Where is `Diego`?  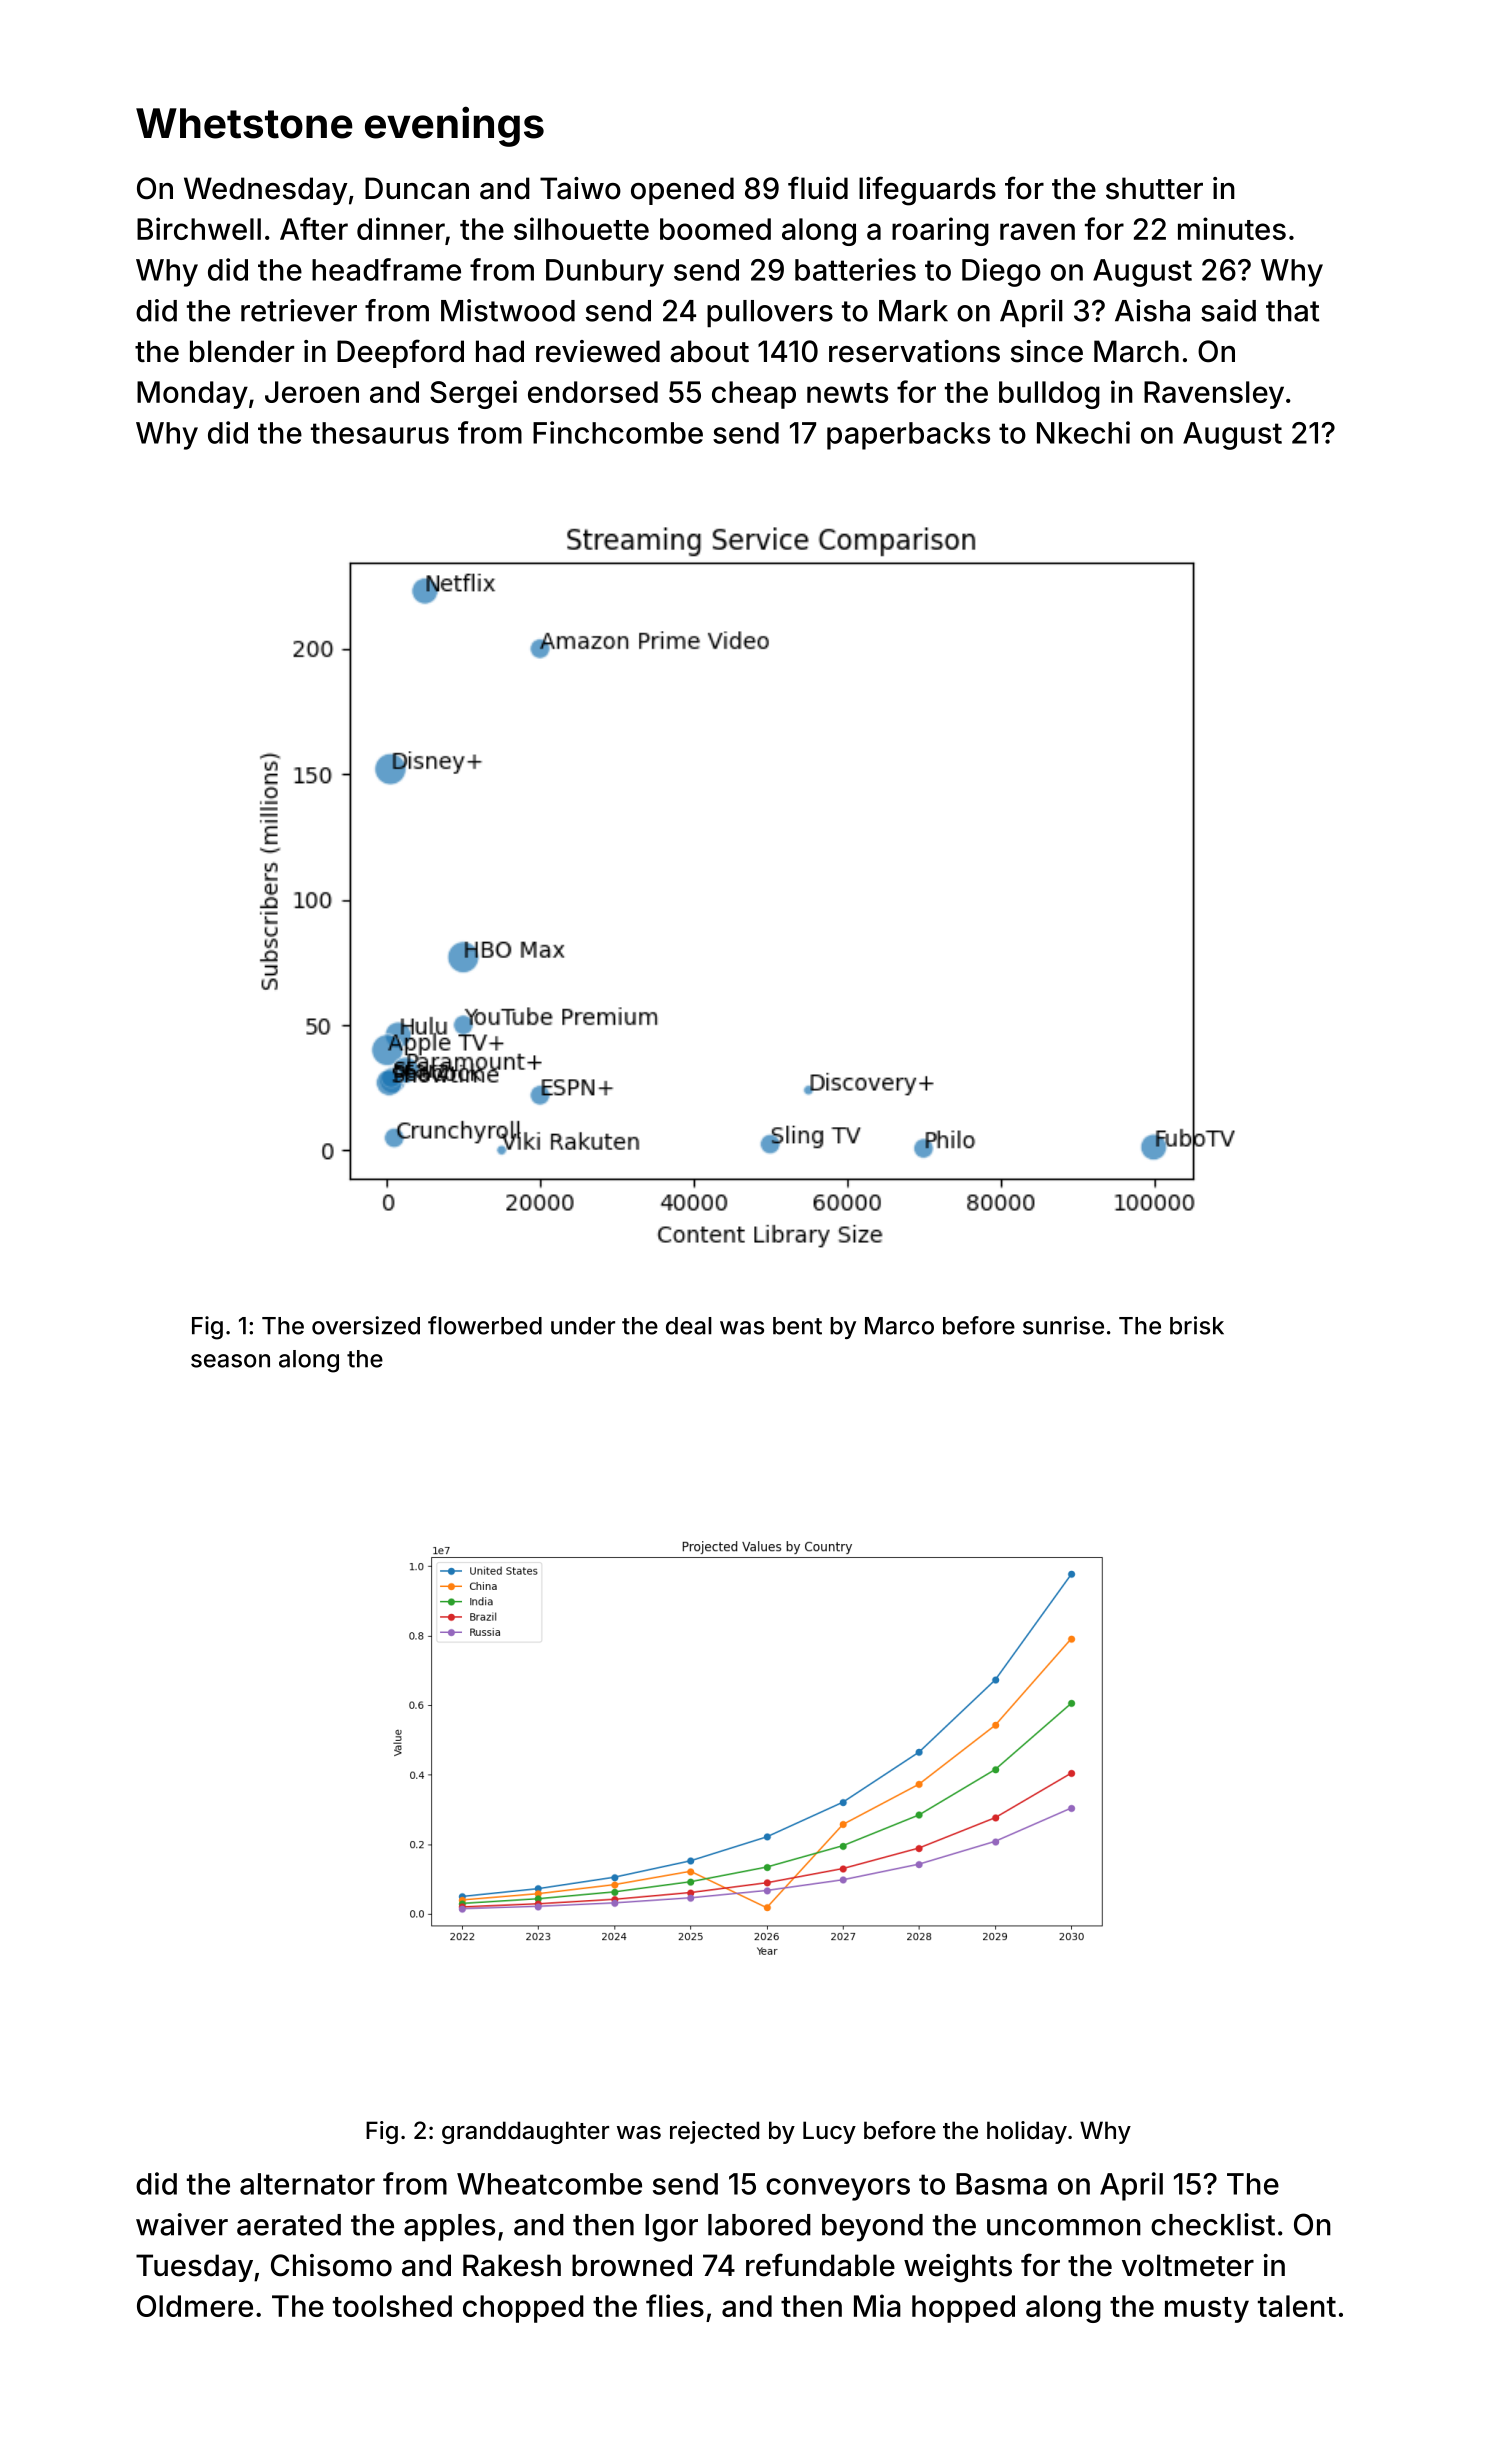
Diego is located at coordinates (1001, 272).
